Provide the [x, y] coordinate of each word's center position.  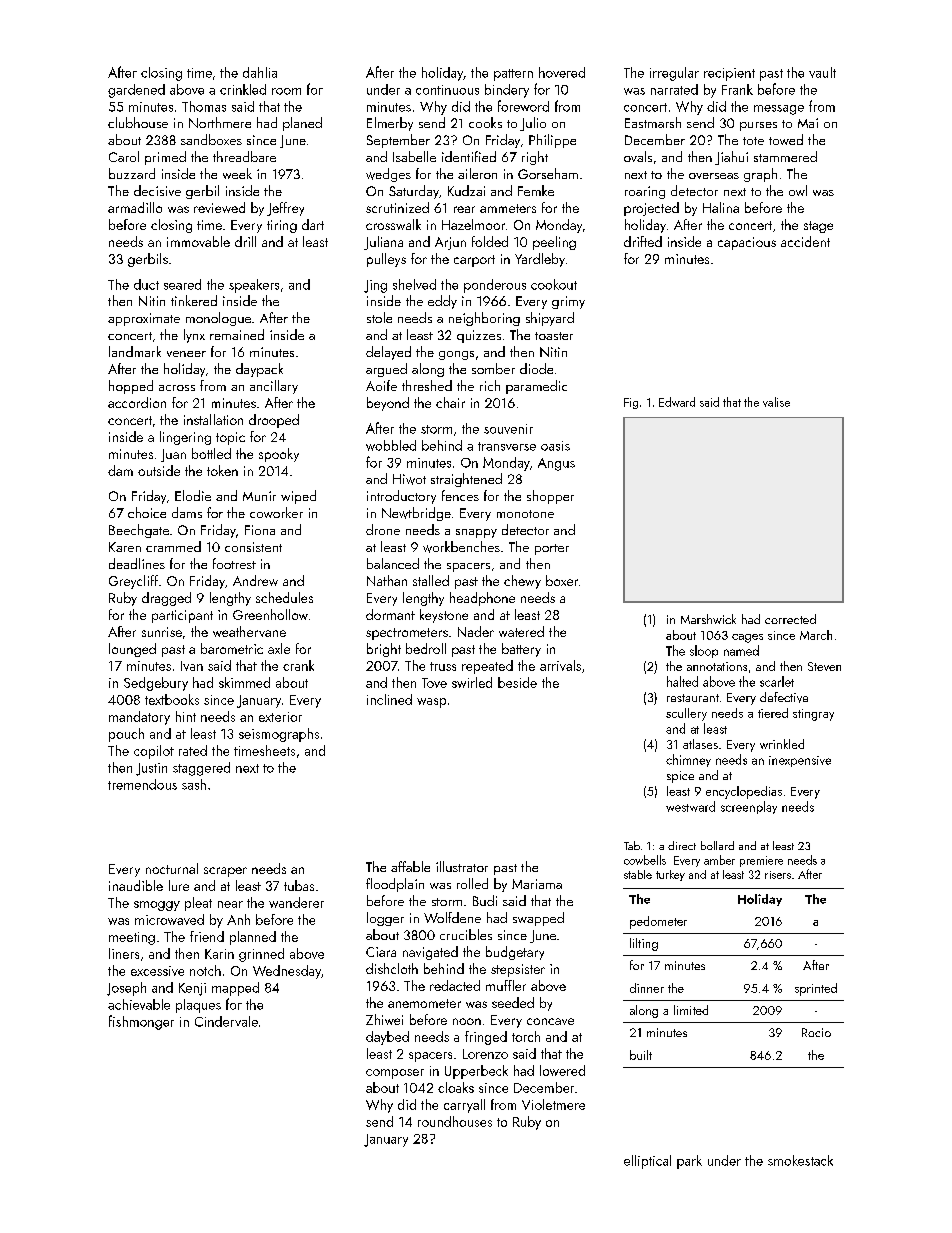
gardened [136, 91]
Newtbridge [416, 514]
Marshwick [708, 619]
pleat [198, 904]
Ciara [381, 952]
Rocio [816, 1032]
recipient [729, 74]
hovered [562, 72]
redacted [455, 985]
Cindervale [226, 1021]
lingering [185, 438]
